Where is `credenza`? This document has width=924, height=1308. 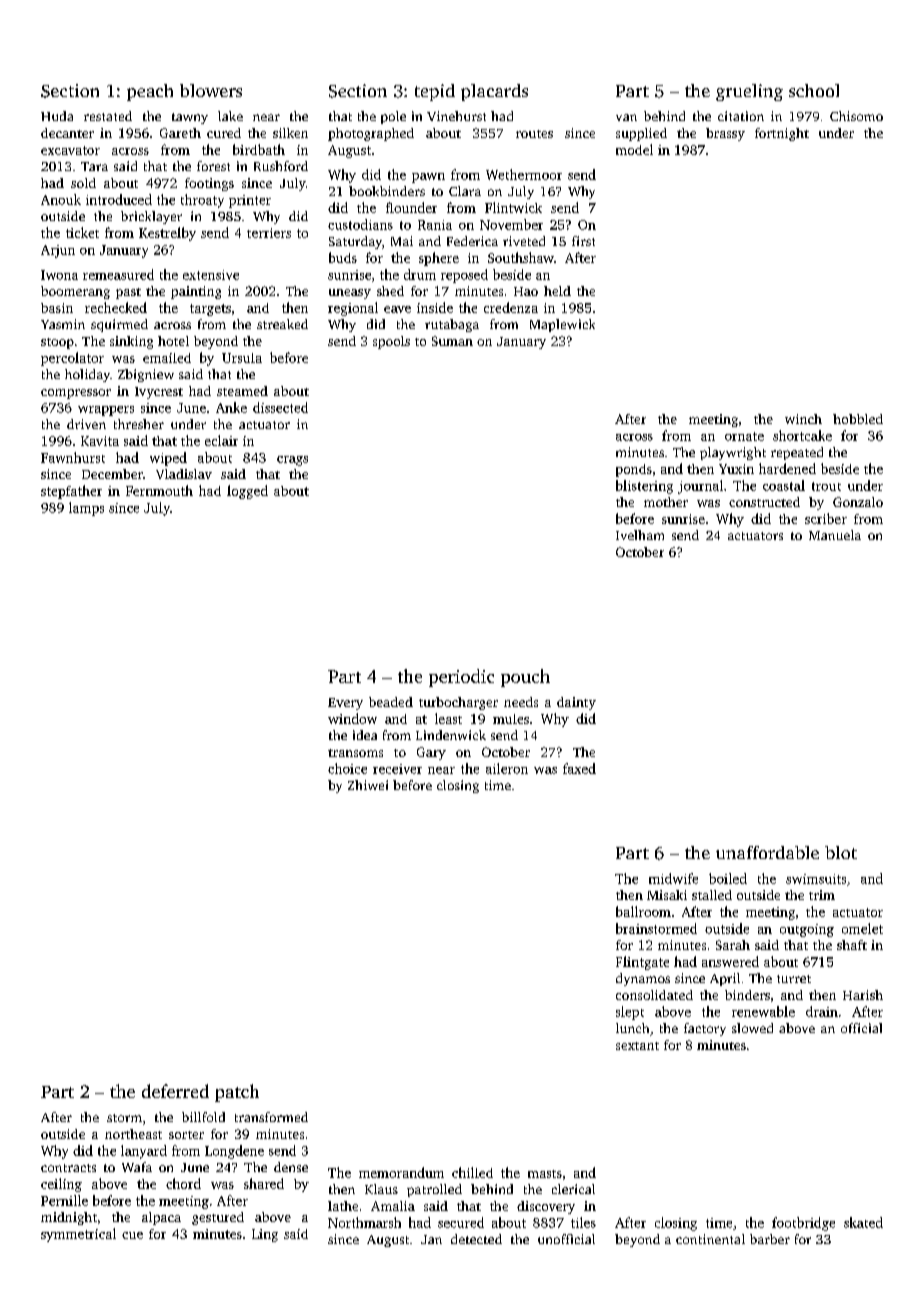
credenza is located at coordinates (511, 307).
